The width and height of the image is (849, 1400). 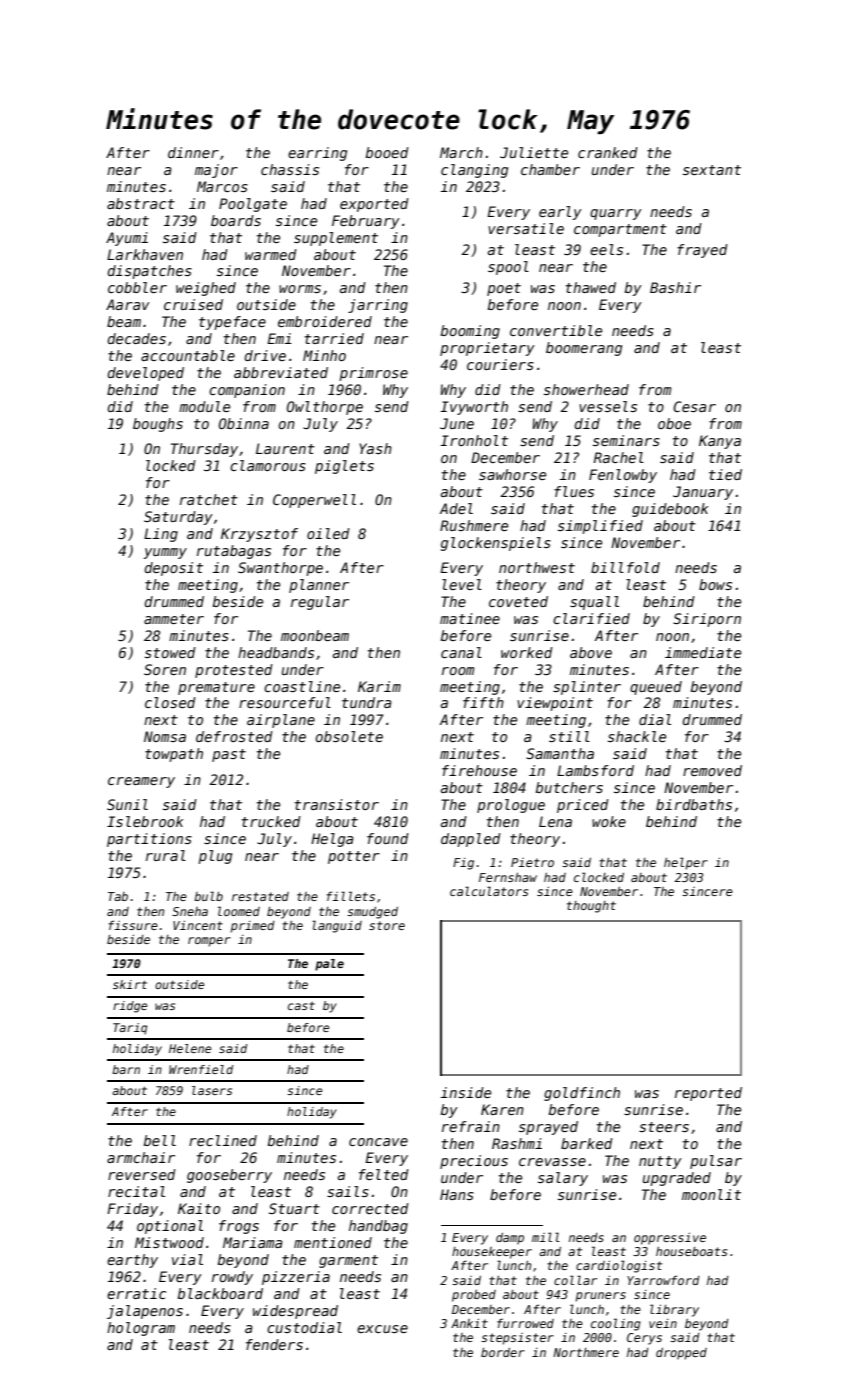 What do you see at coordinates (382, 1329) in the image?
I see `excuse` at bounding box center [382, 1329].
